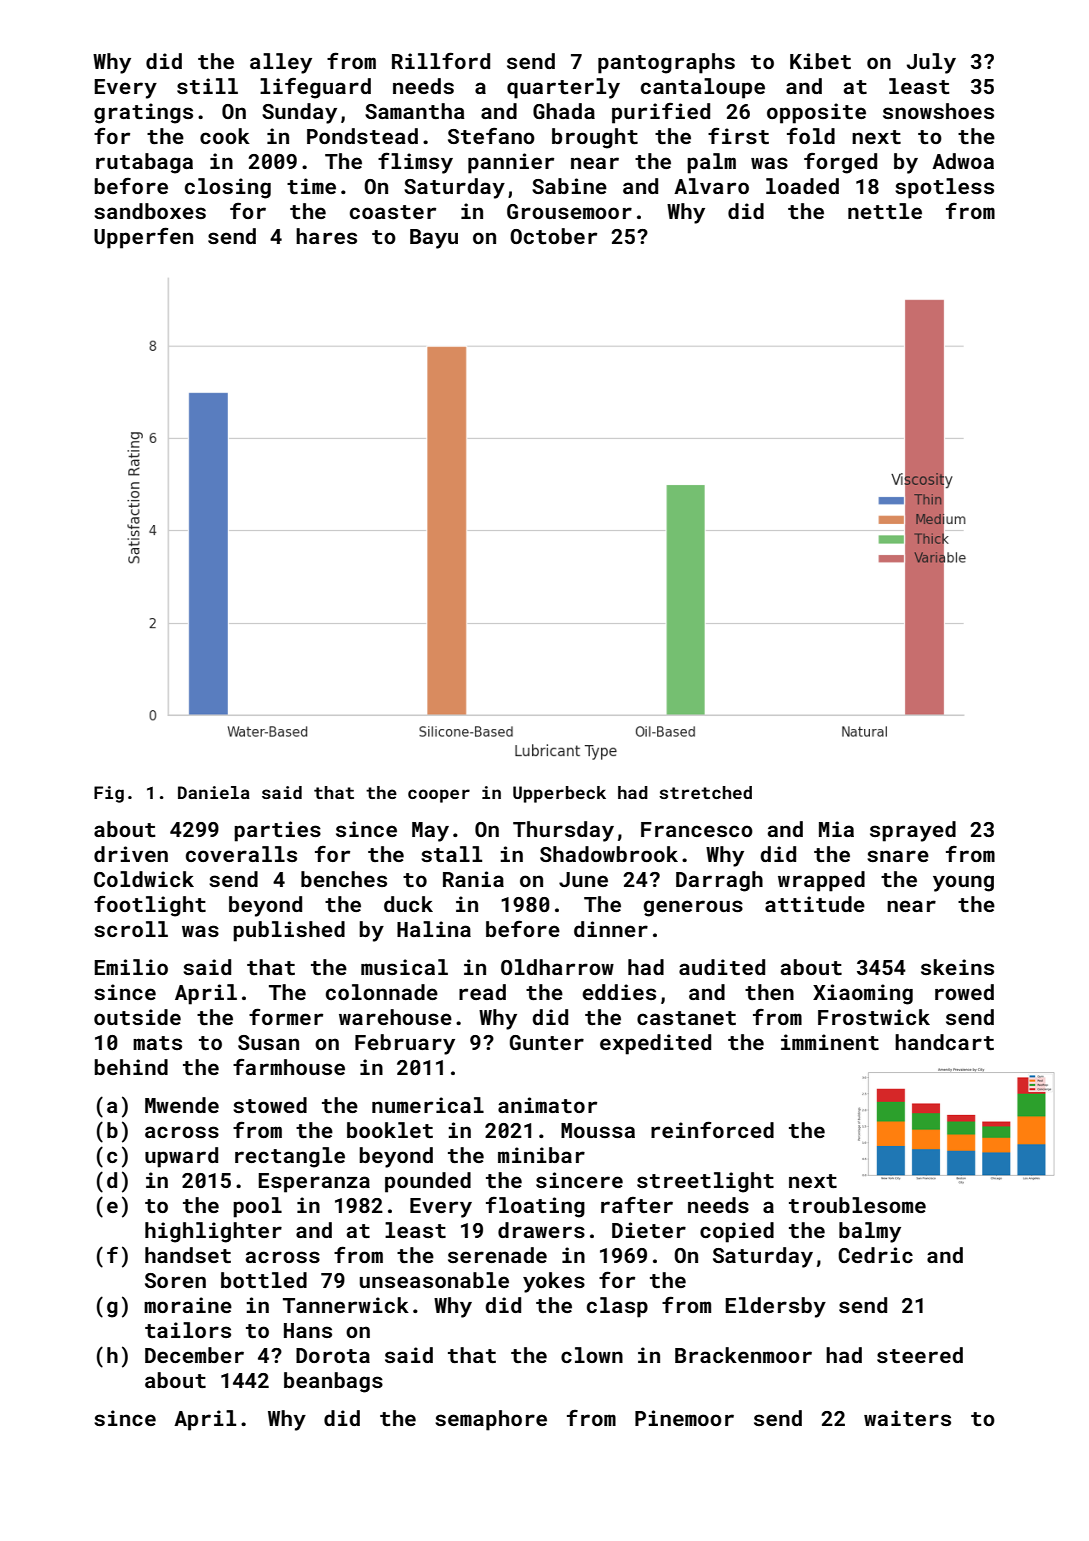 Image resolution: width=1089 pixels, height=1541 pixels. Describe the element at coordinates (722, 967) in the document. I see `audited` at that location.
